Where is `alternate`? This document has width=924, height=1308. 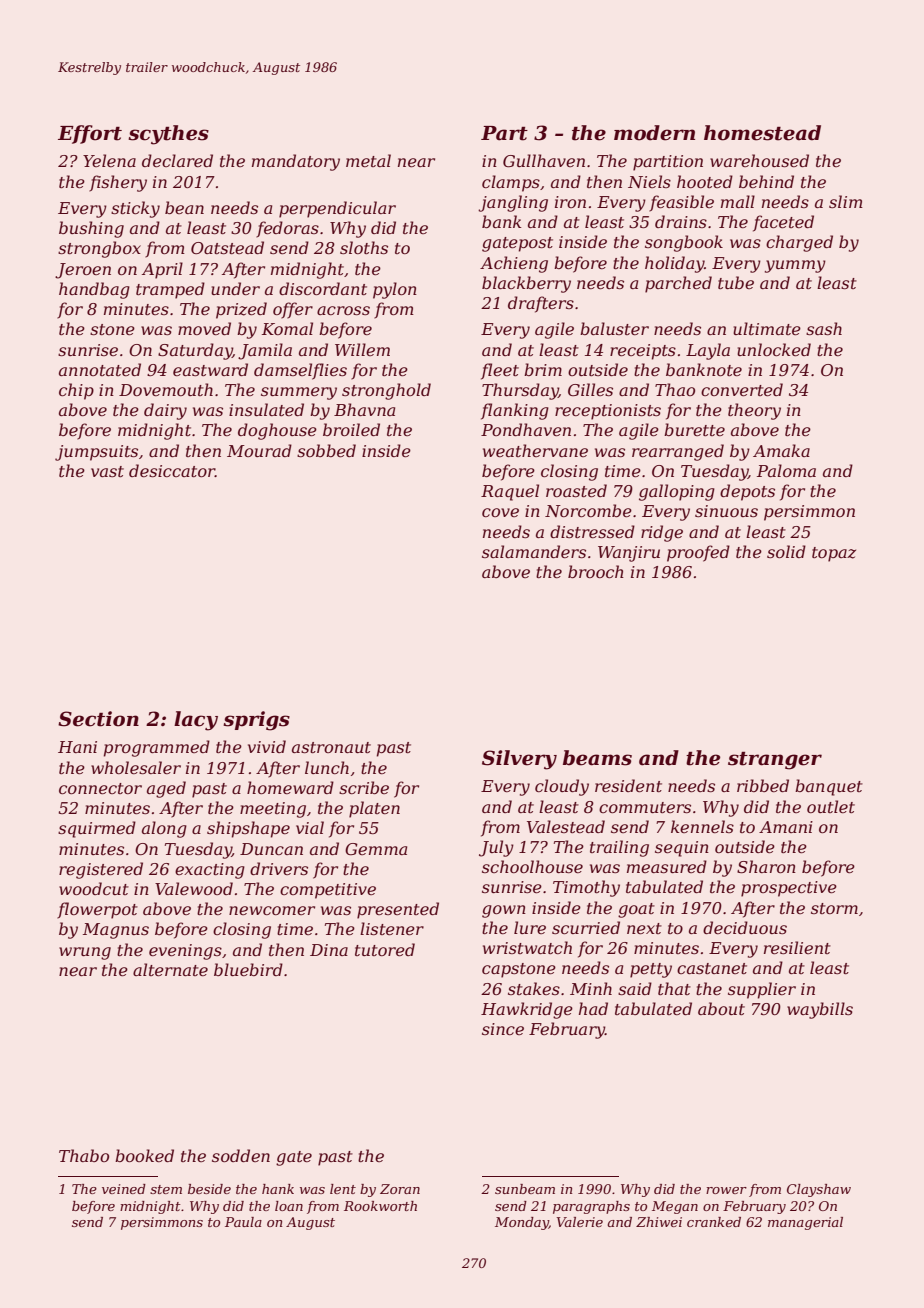
alternate is located at coordinates (170, 969).
